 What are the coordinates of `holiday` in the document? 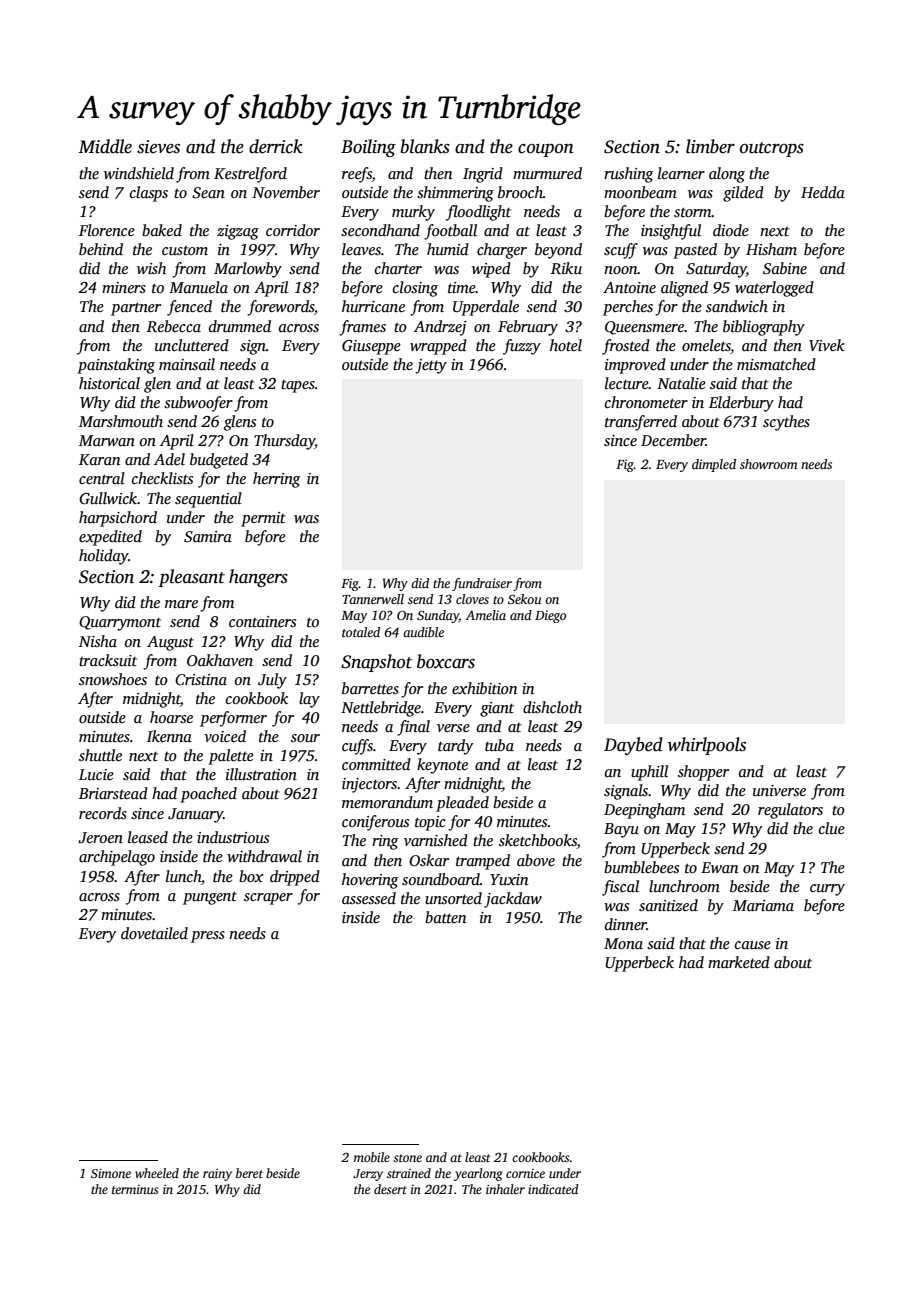 It's located at (103, 557).
